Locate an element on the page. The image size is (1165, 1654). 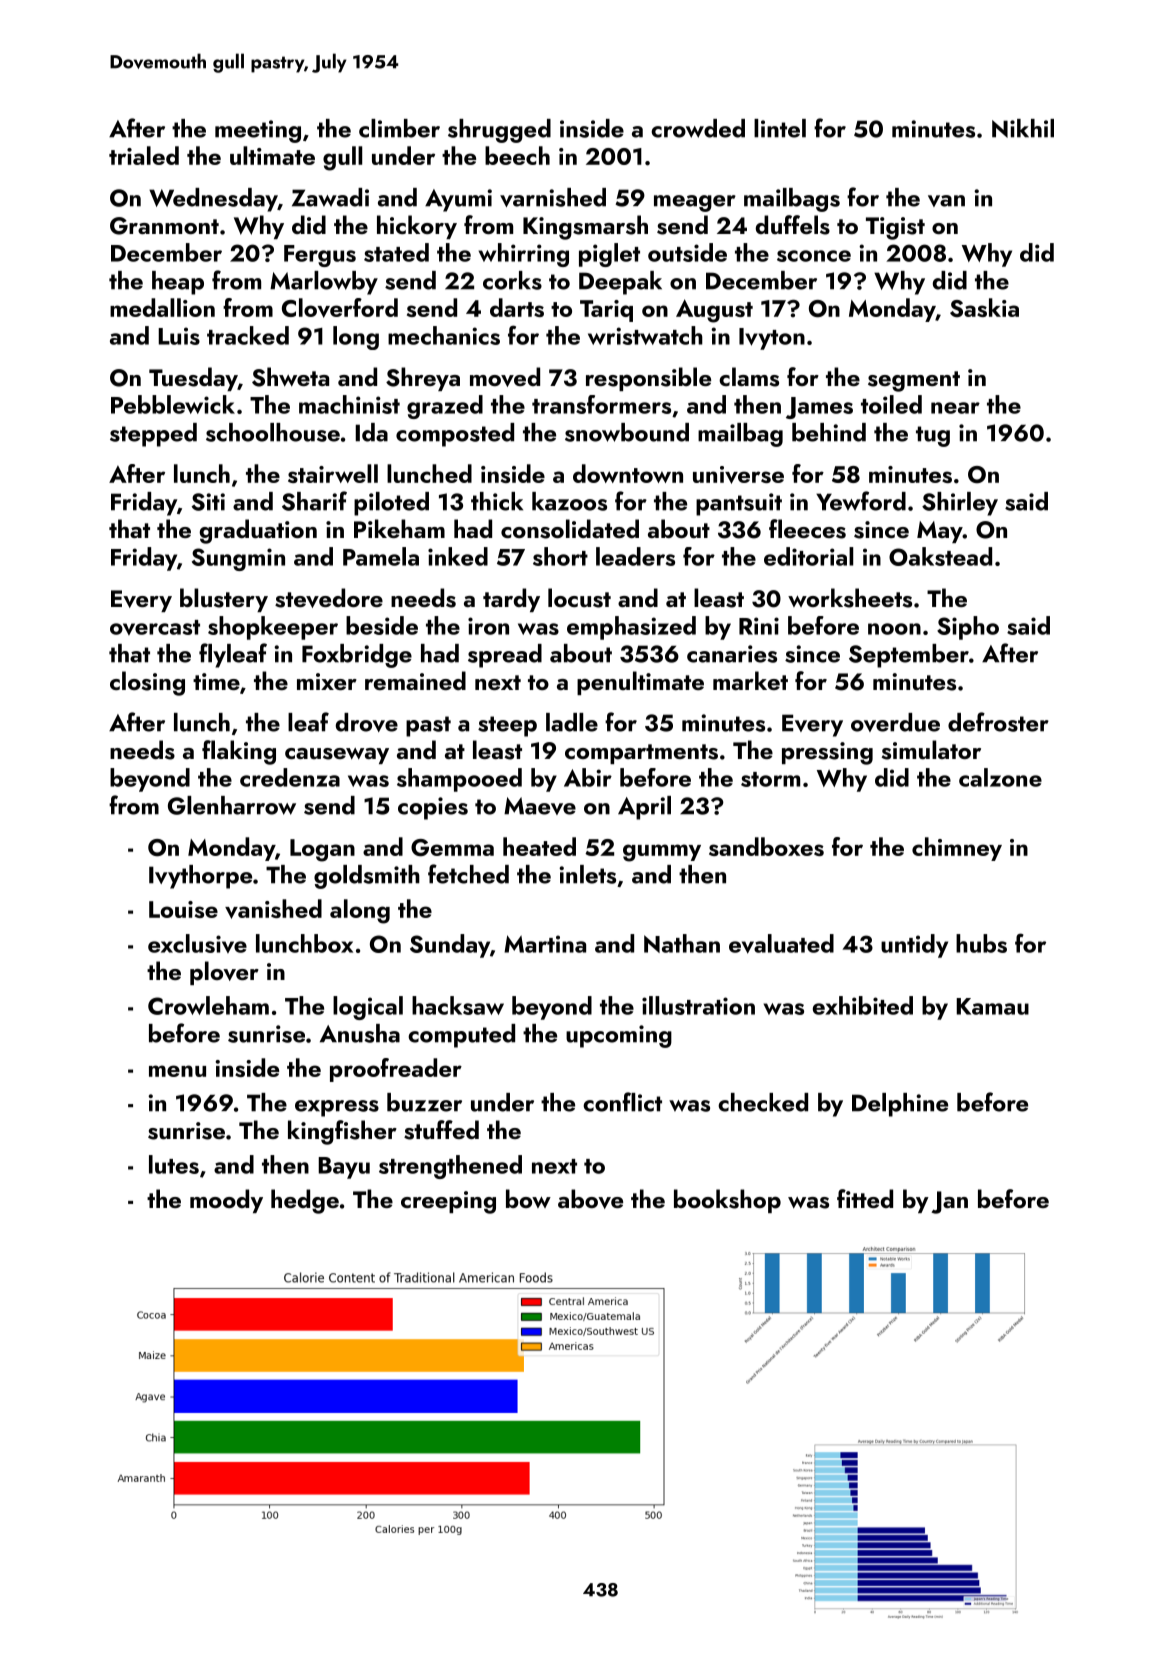
Shweta is located at coordinates (290, 377).
